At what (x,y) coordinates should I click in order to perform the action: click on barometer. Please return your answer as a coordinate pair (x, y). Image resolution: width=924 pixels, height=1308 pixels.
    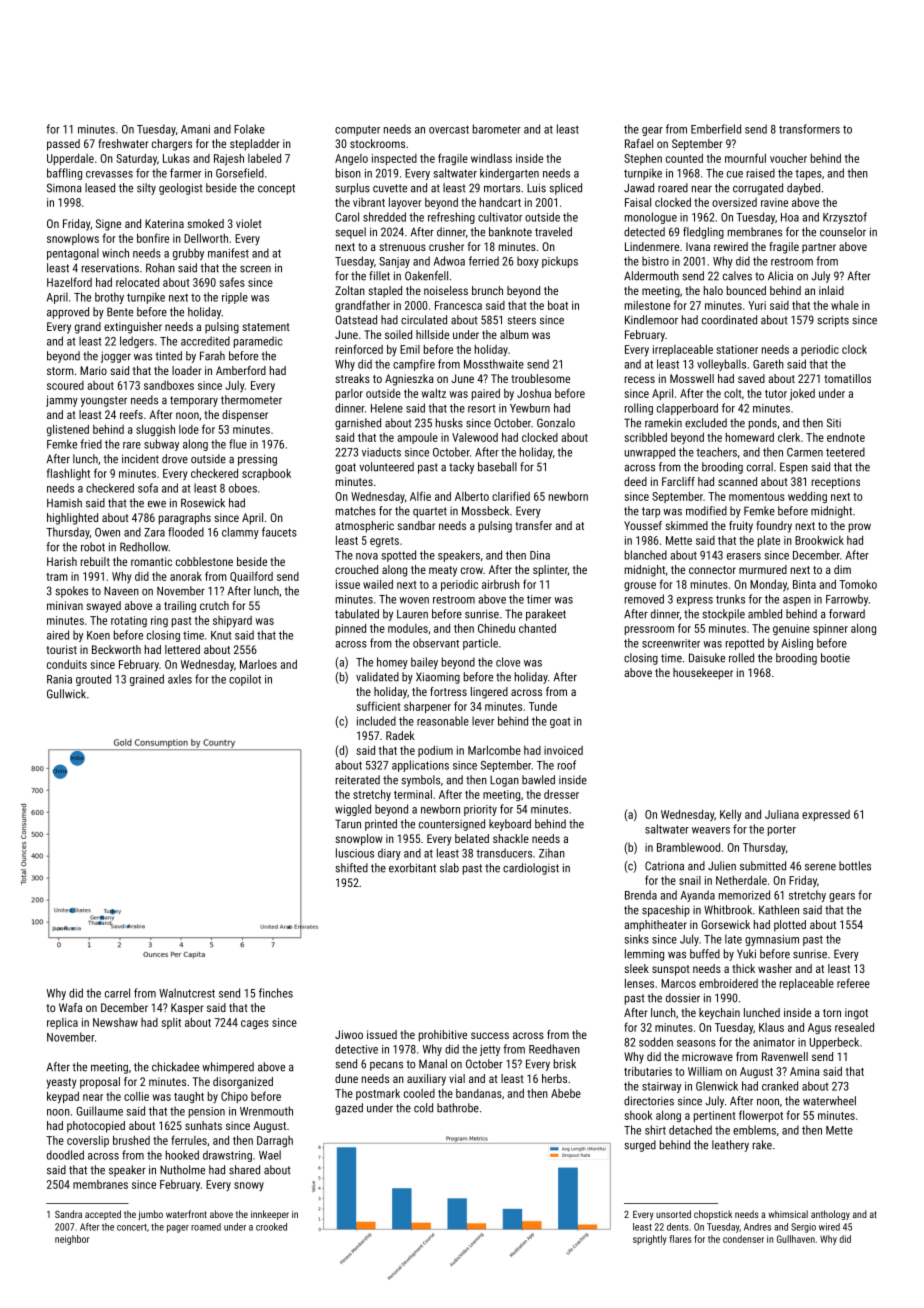
    Looking at the image, I should click on (497, 129).
